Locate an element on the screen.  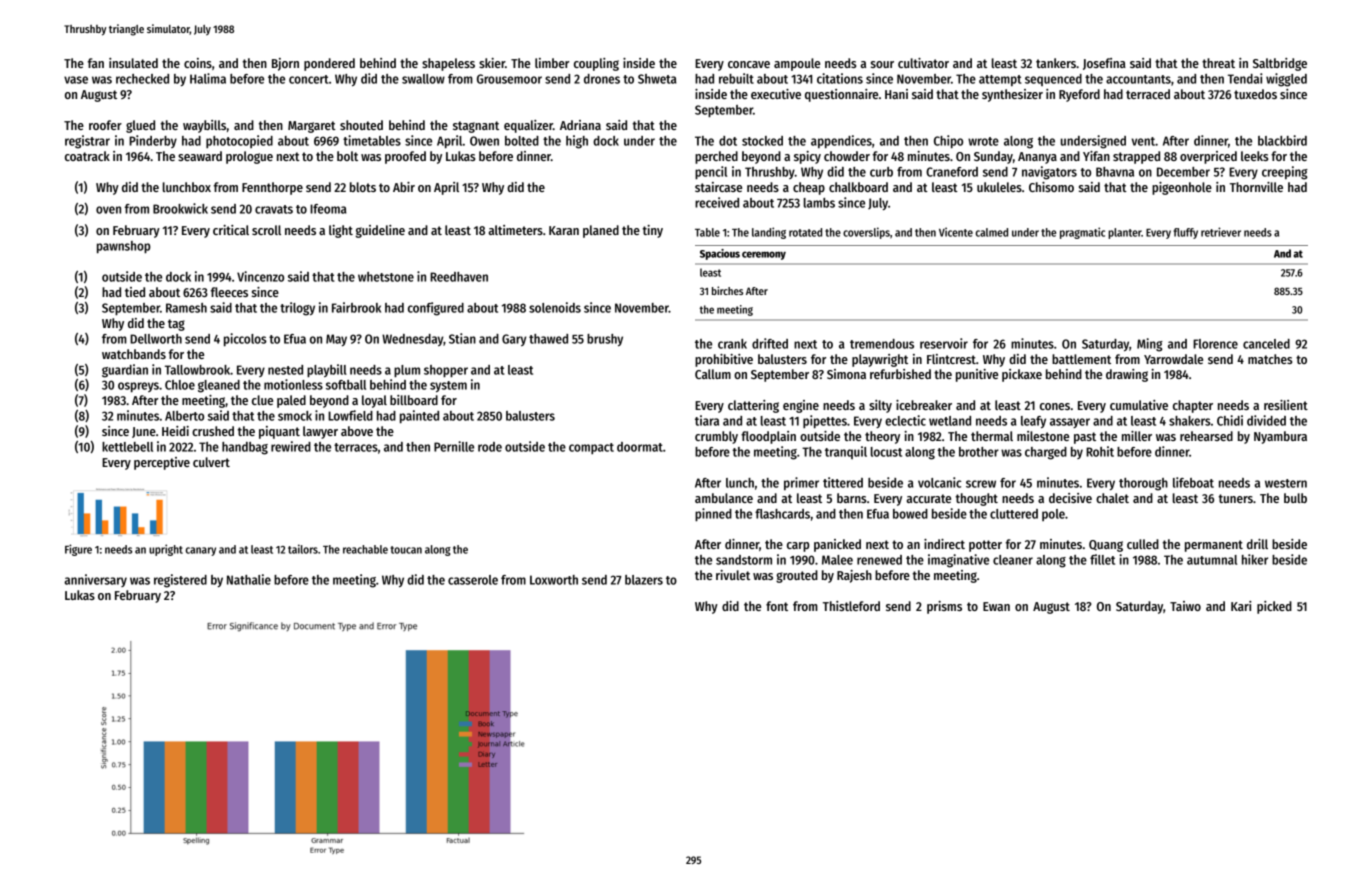
upright is located at coordinates (166, 550).
